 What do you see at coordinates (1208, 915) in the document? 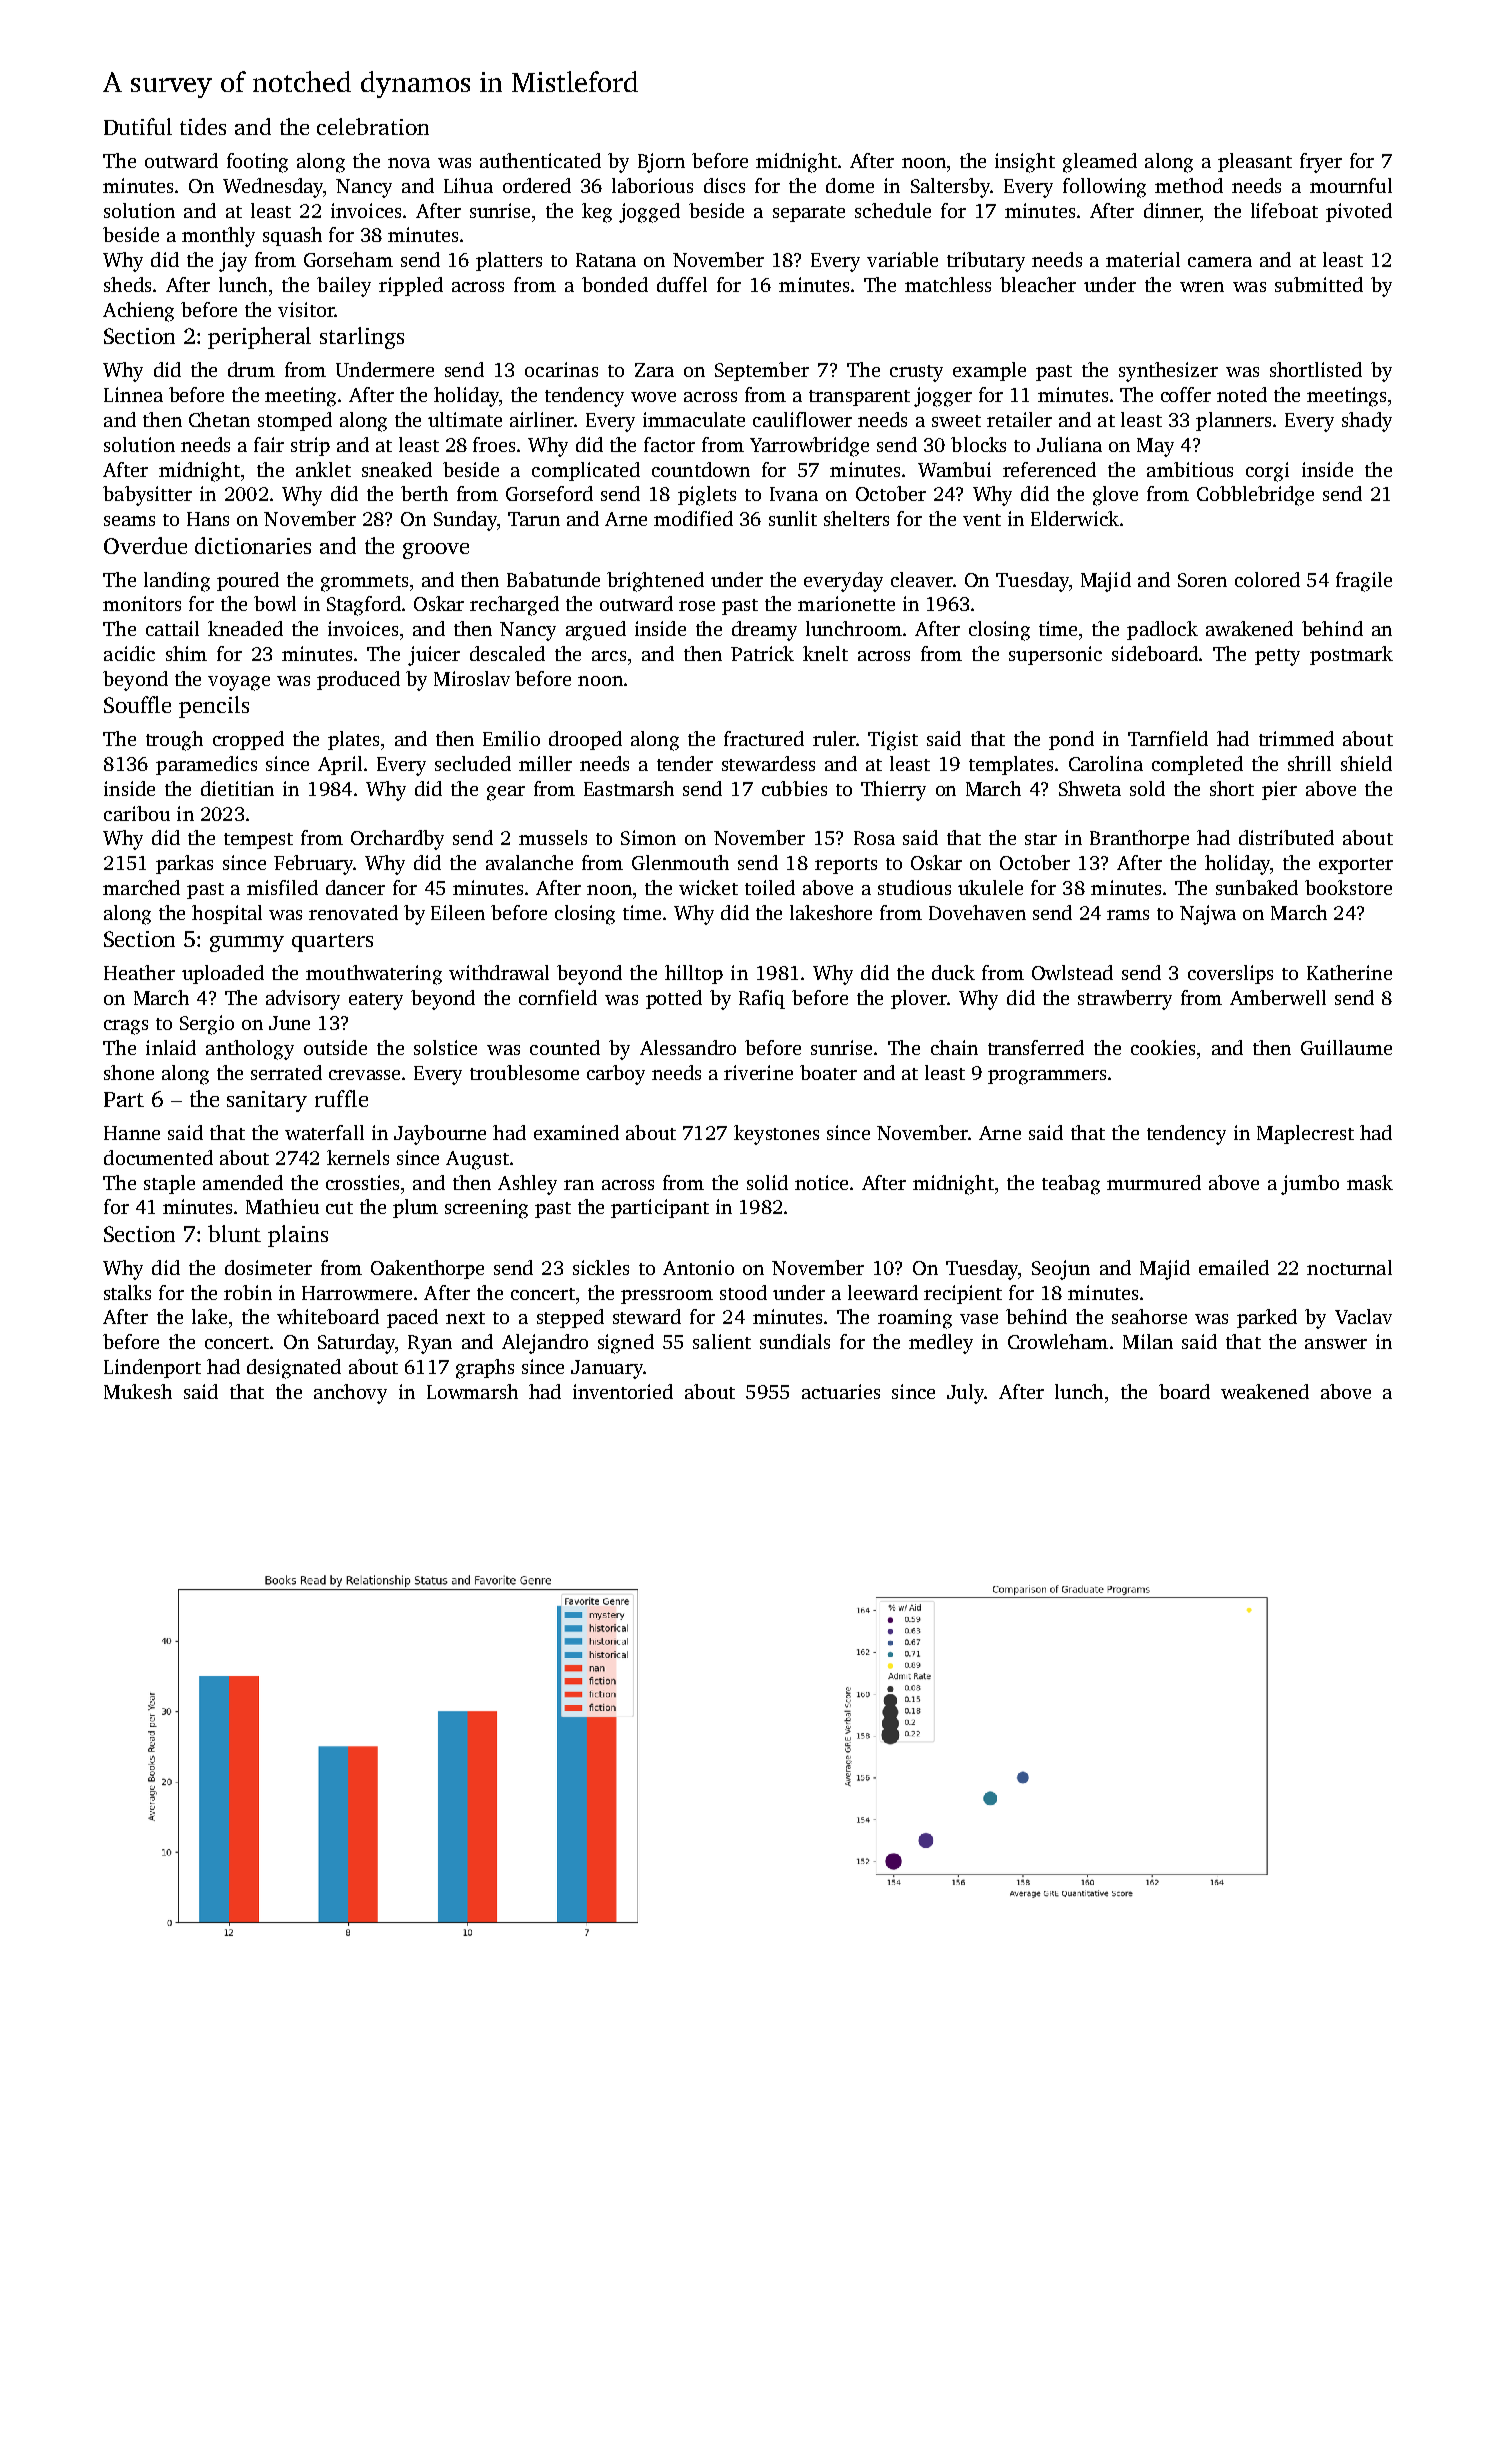
I see `Najwa` at bounding box center [1208, 915].
